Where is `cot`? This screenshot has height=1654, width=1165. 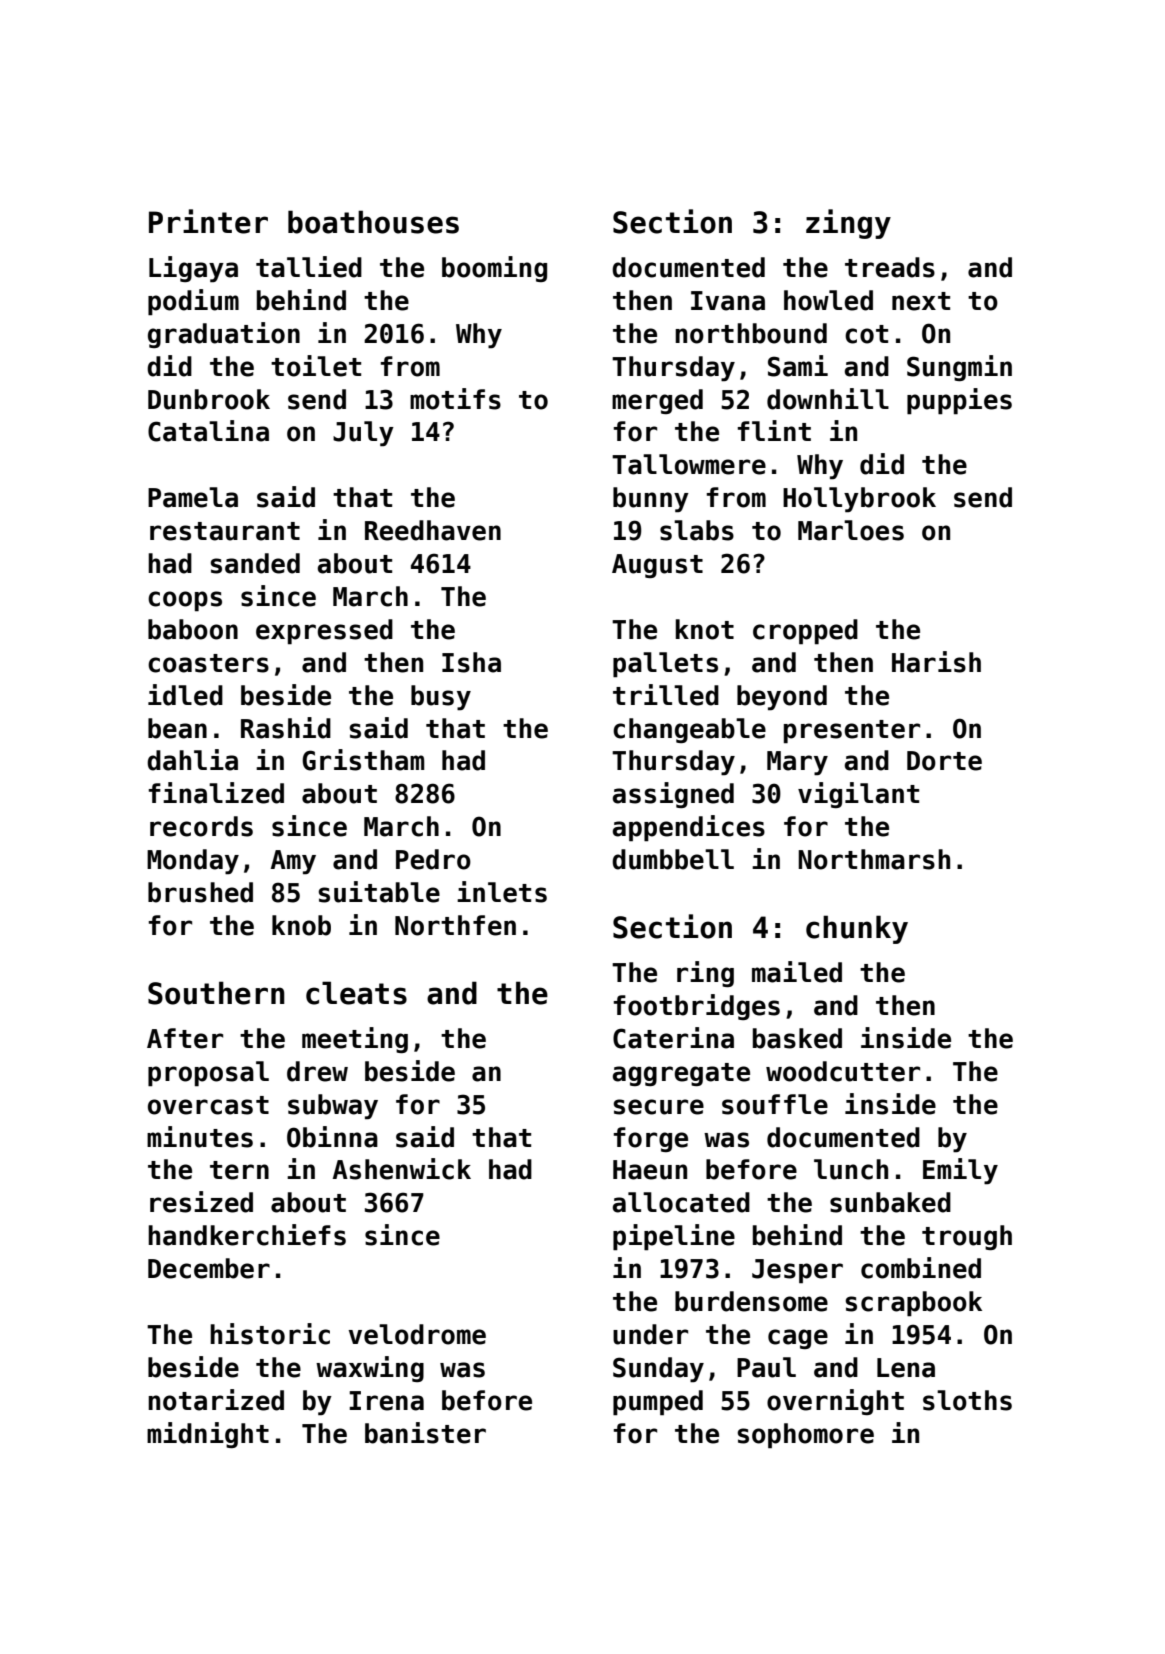 cot is located at coordinates (866, 334).
